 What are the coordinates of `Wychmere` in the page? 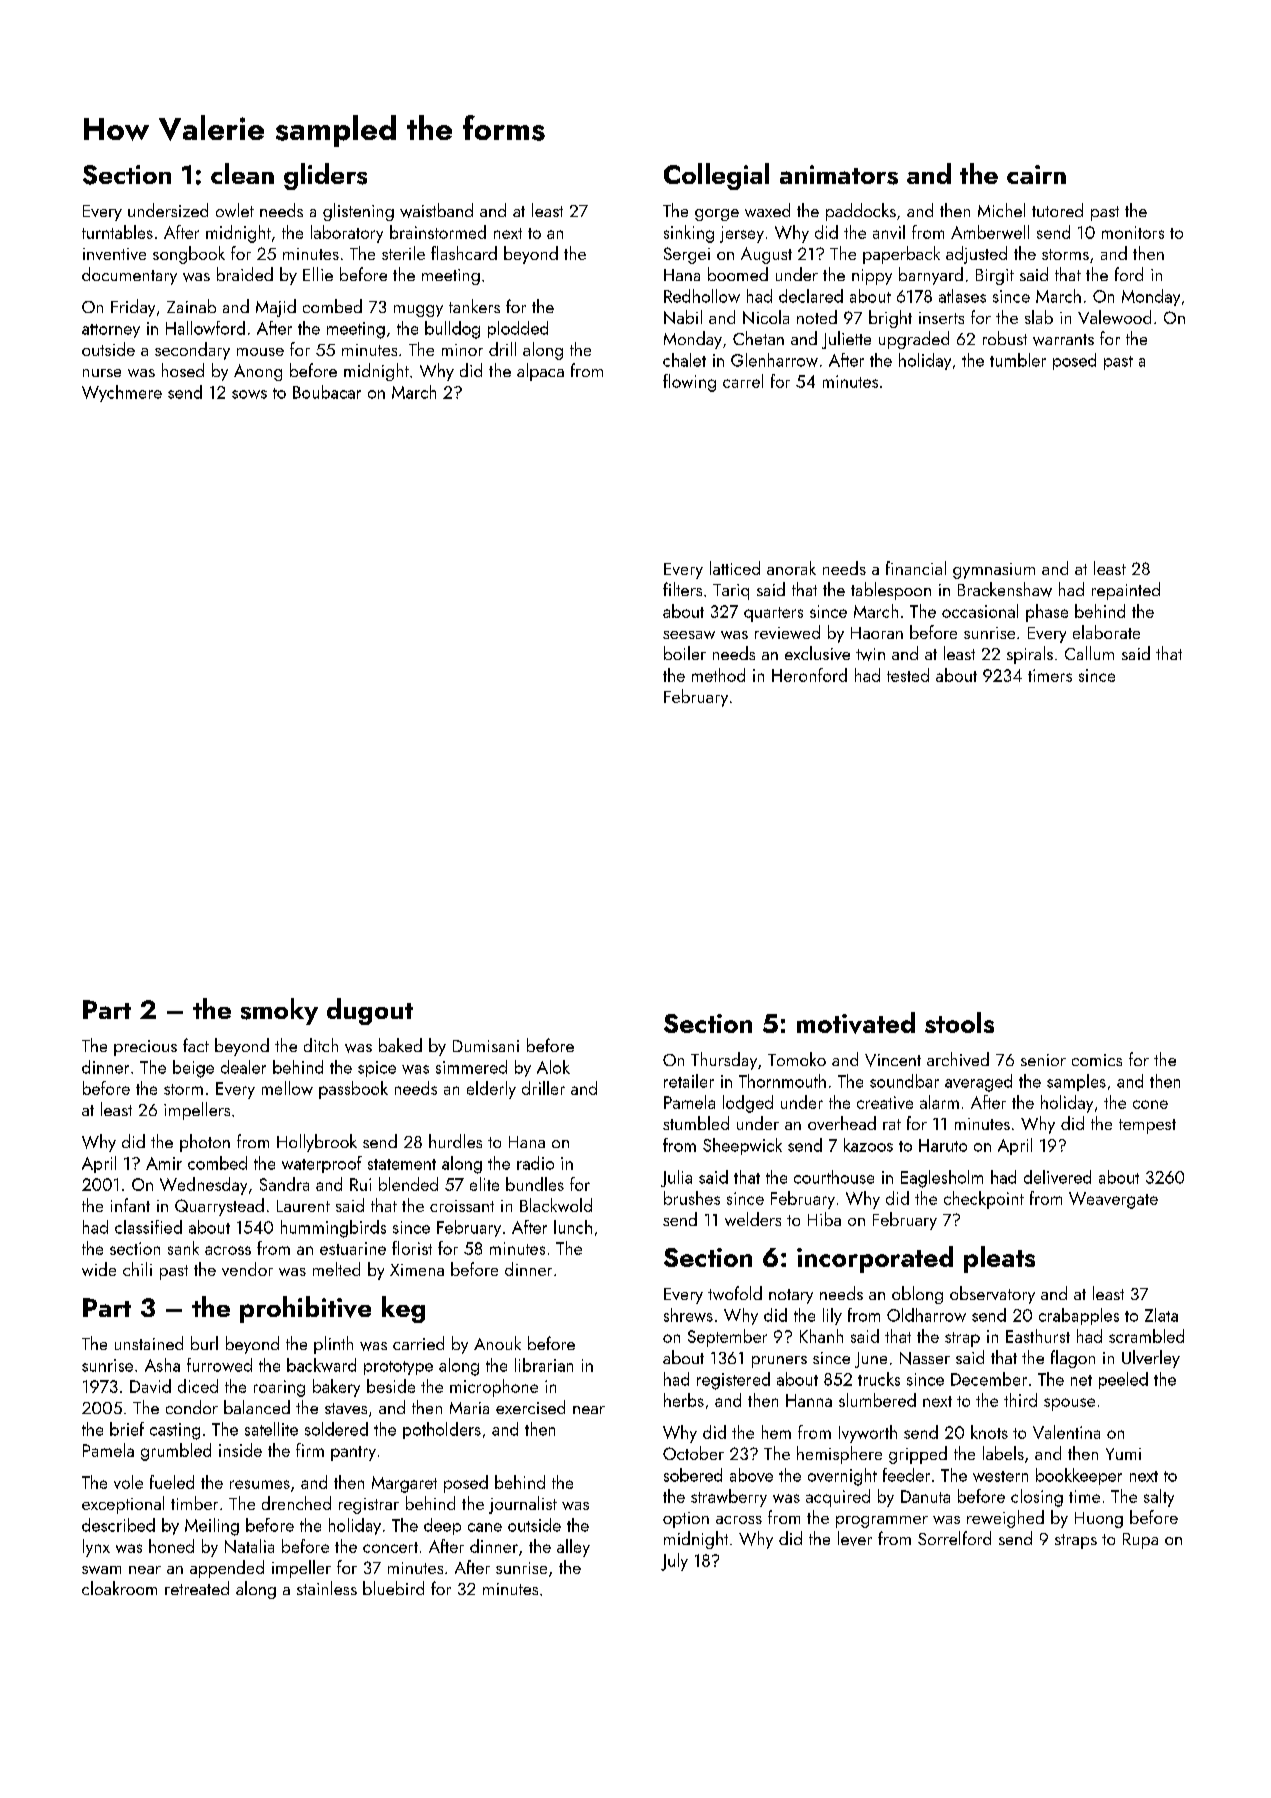 It's located at (122, 393).
